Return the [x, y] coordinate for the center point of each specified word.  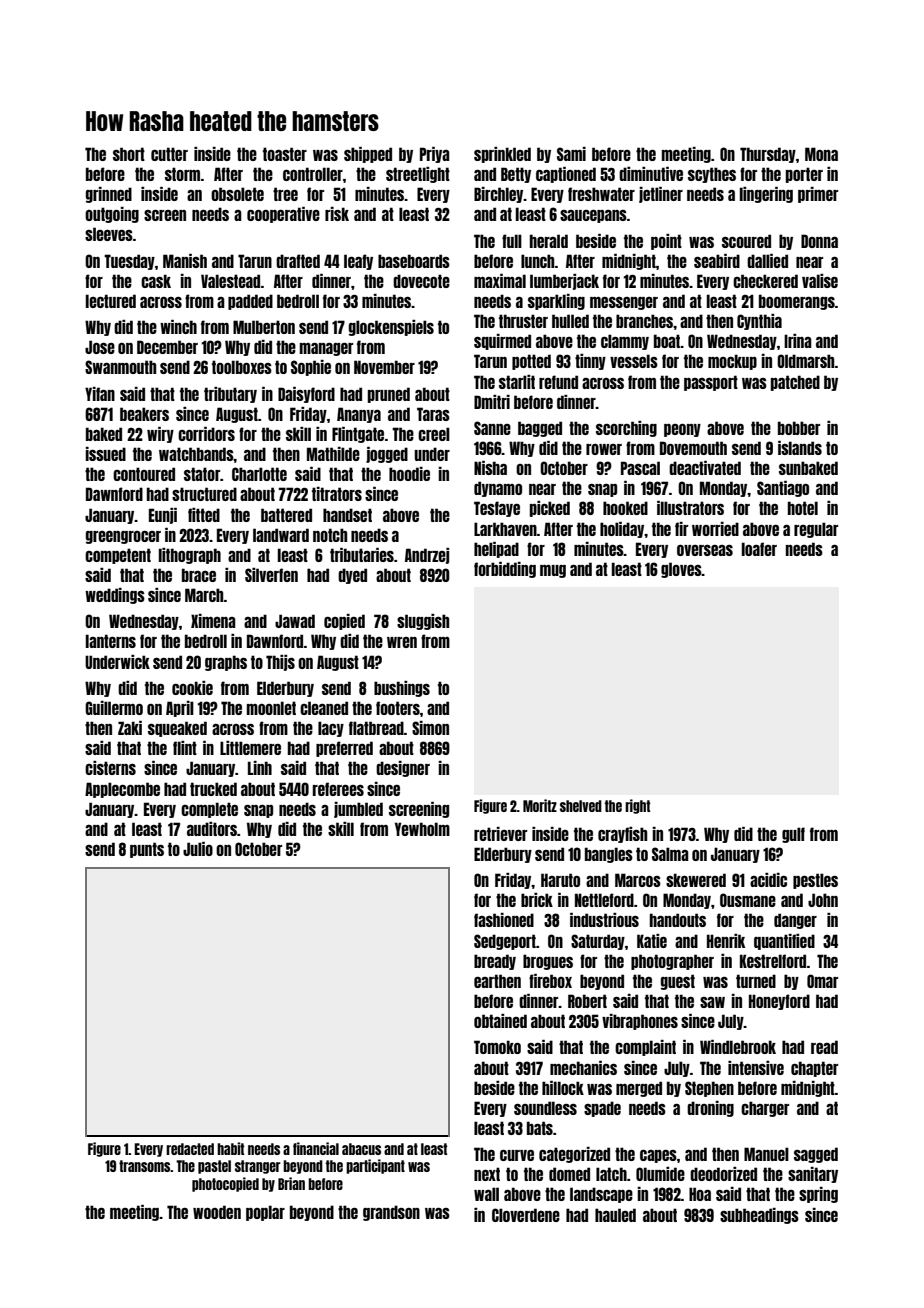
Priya [435, 155]
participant [375, 1166]
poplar [265, 1213]
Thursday [768, 155]
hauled [615, 1215]
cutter [169, 154]
